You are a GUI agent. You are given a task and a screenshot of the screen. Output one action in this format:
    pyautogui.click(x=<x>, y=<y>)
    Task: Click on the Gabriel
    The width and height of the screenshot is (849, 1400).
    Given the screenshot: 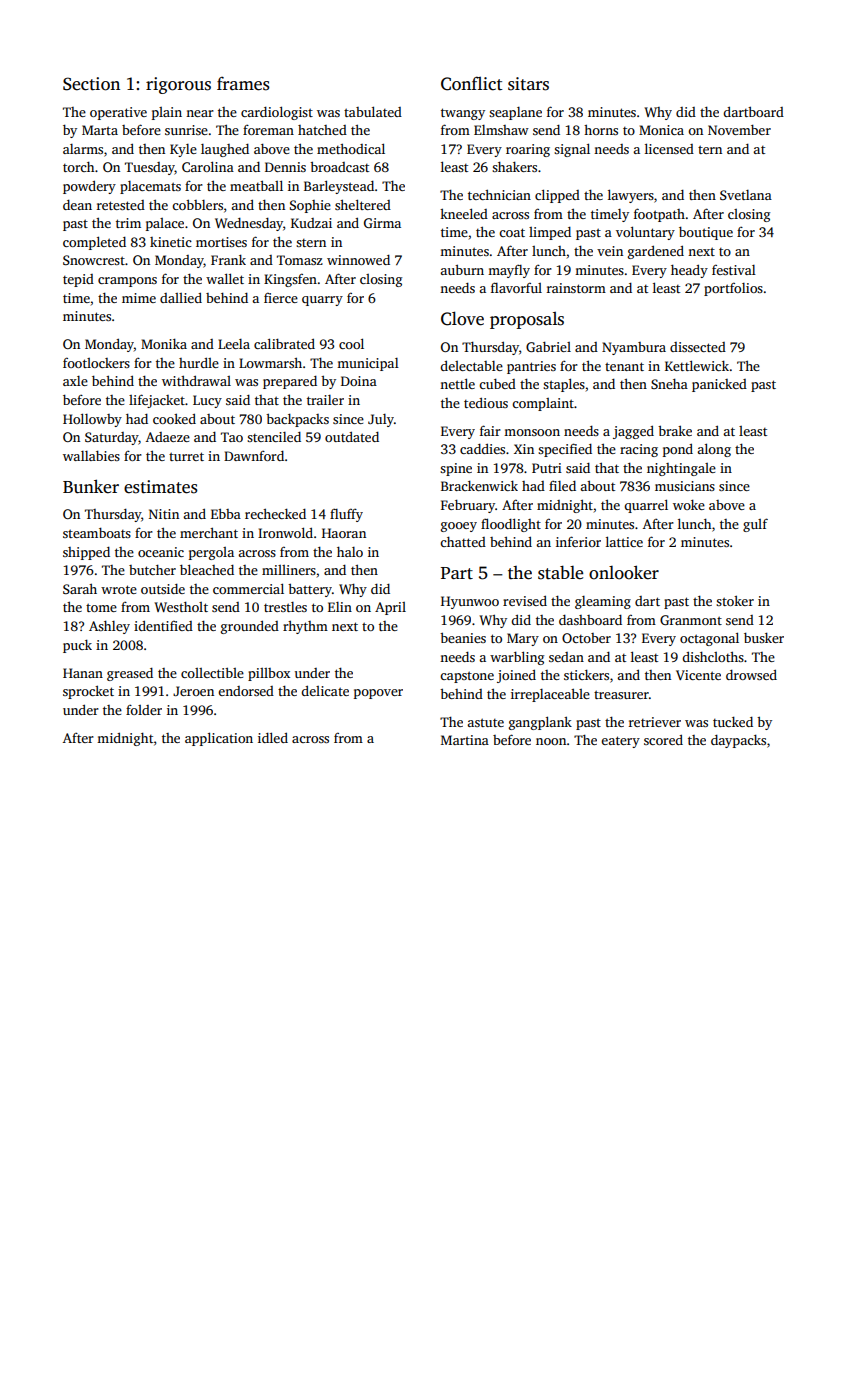 What is the action you would take?
    pyautogui.click(x=548, y=347)
